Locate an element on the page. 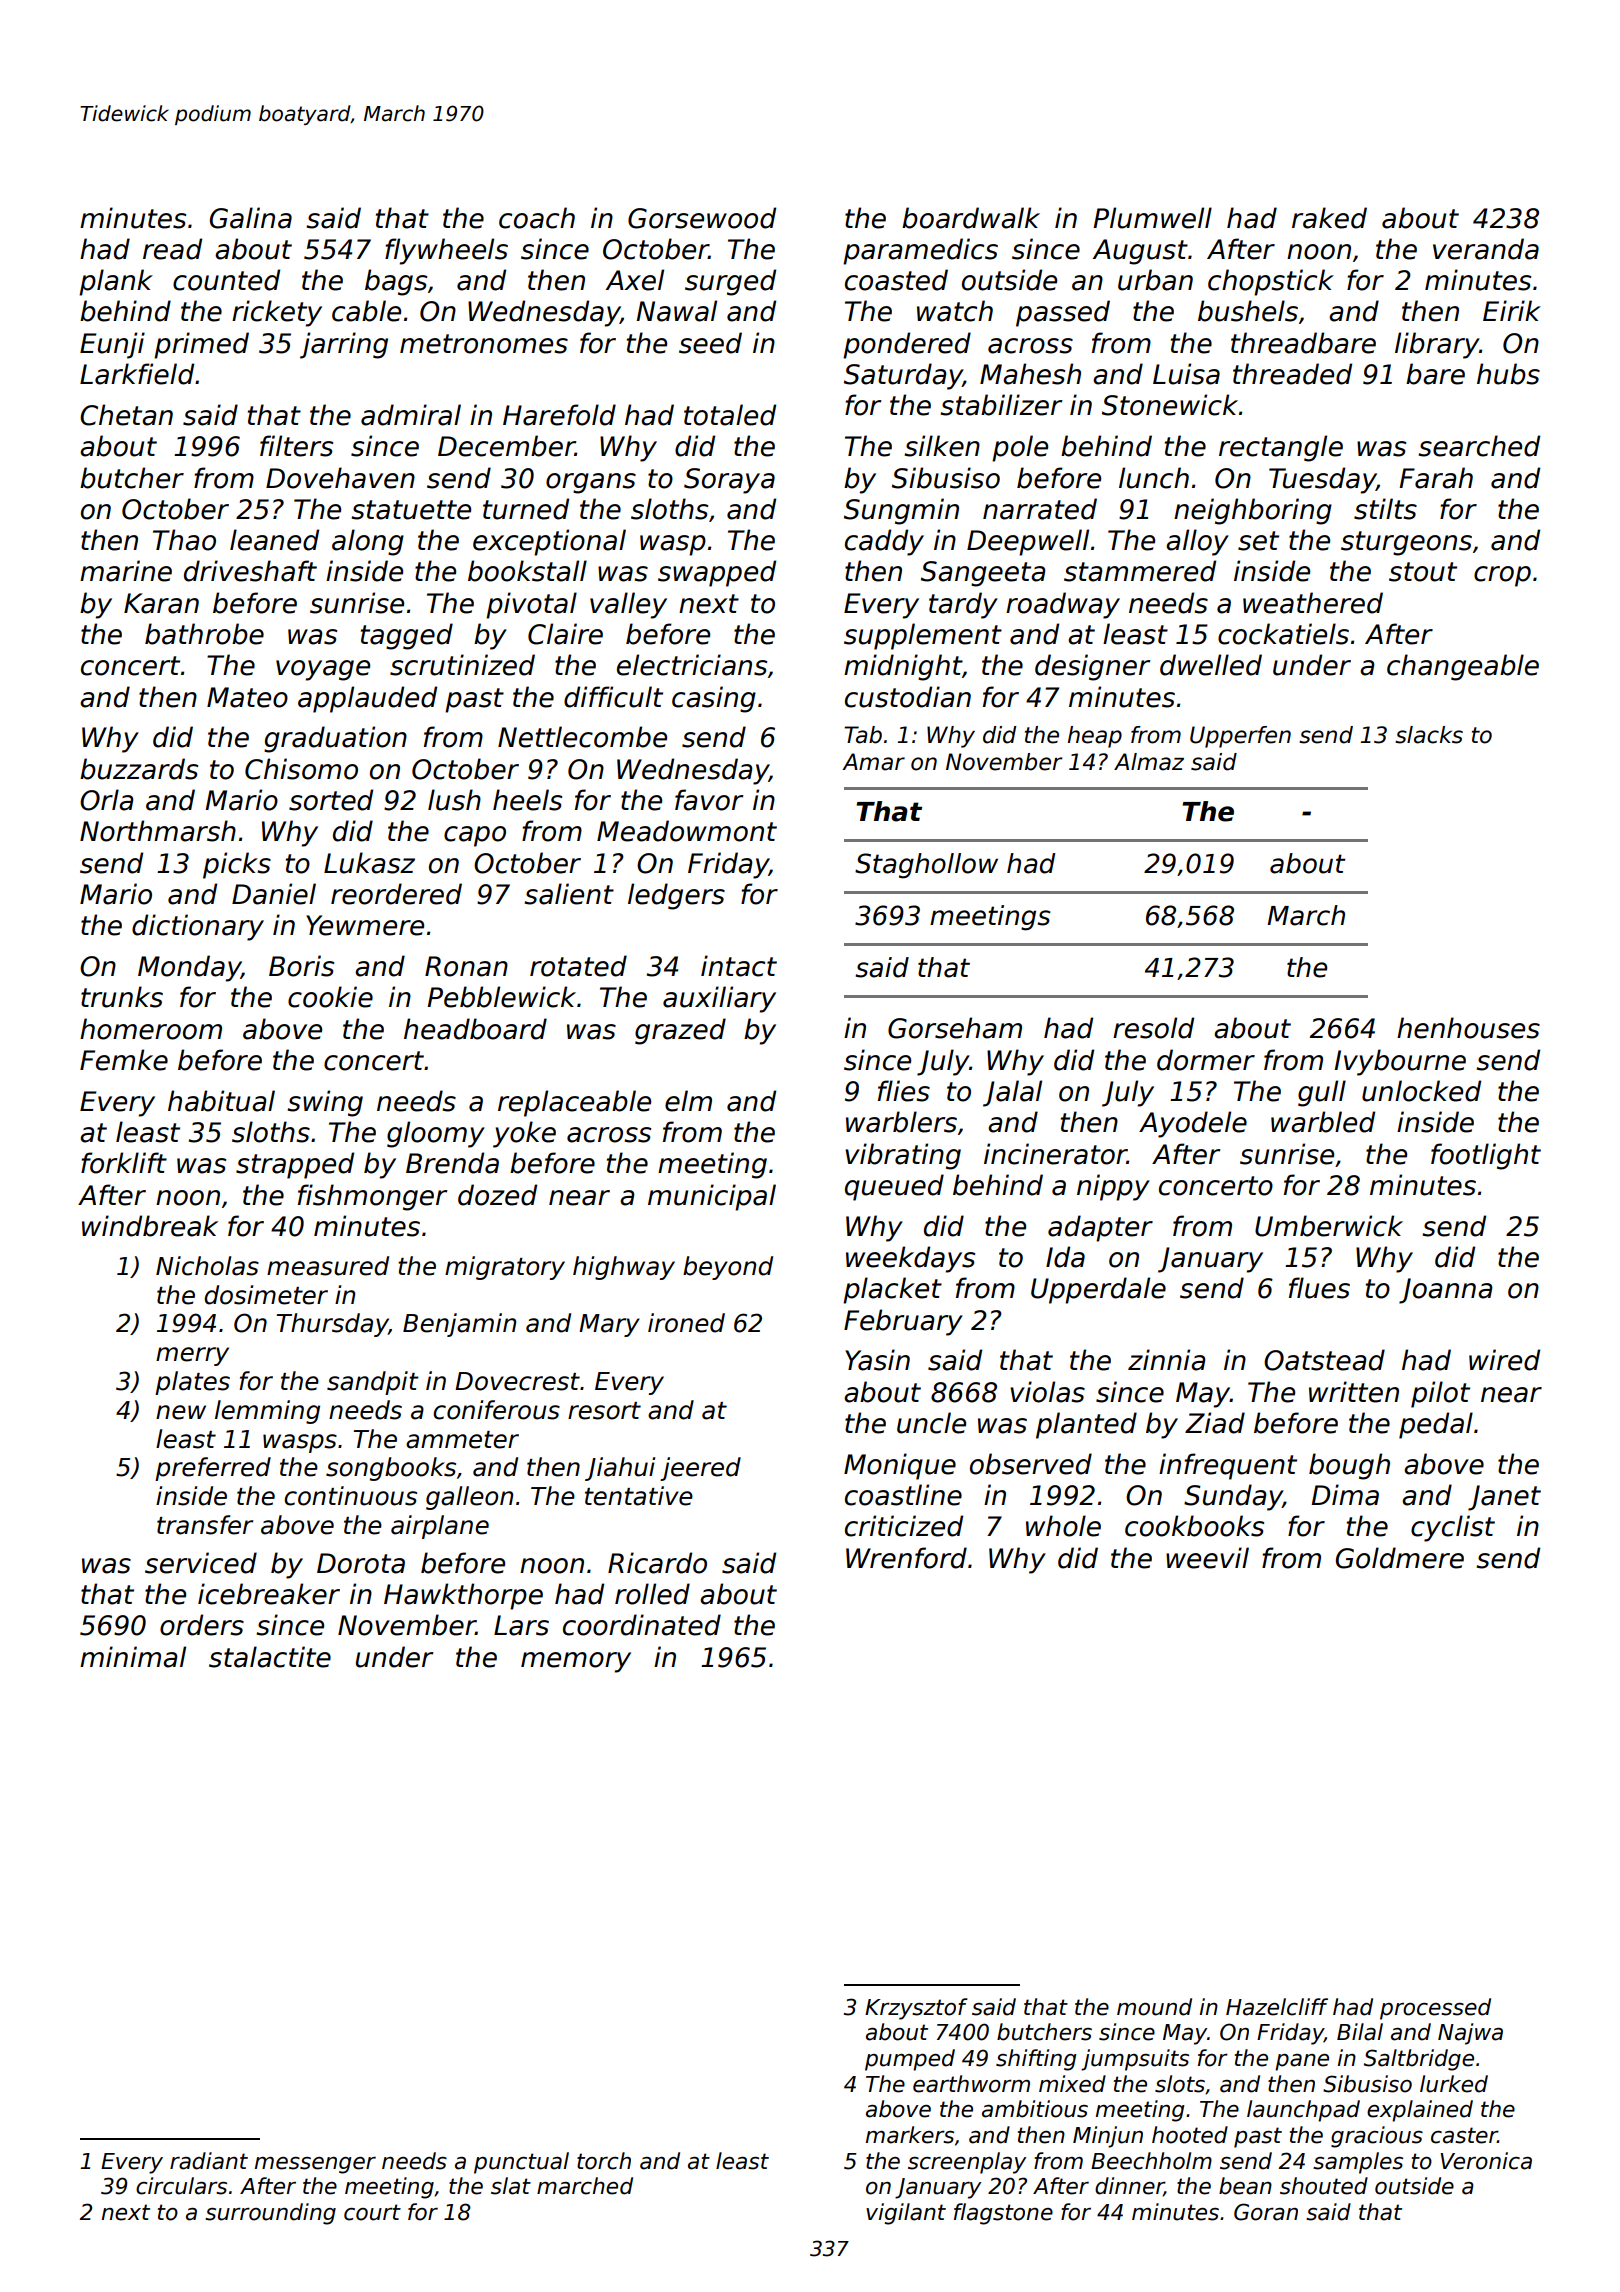  coastline is located at coordinates (903, 1495).
